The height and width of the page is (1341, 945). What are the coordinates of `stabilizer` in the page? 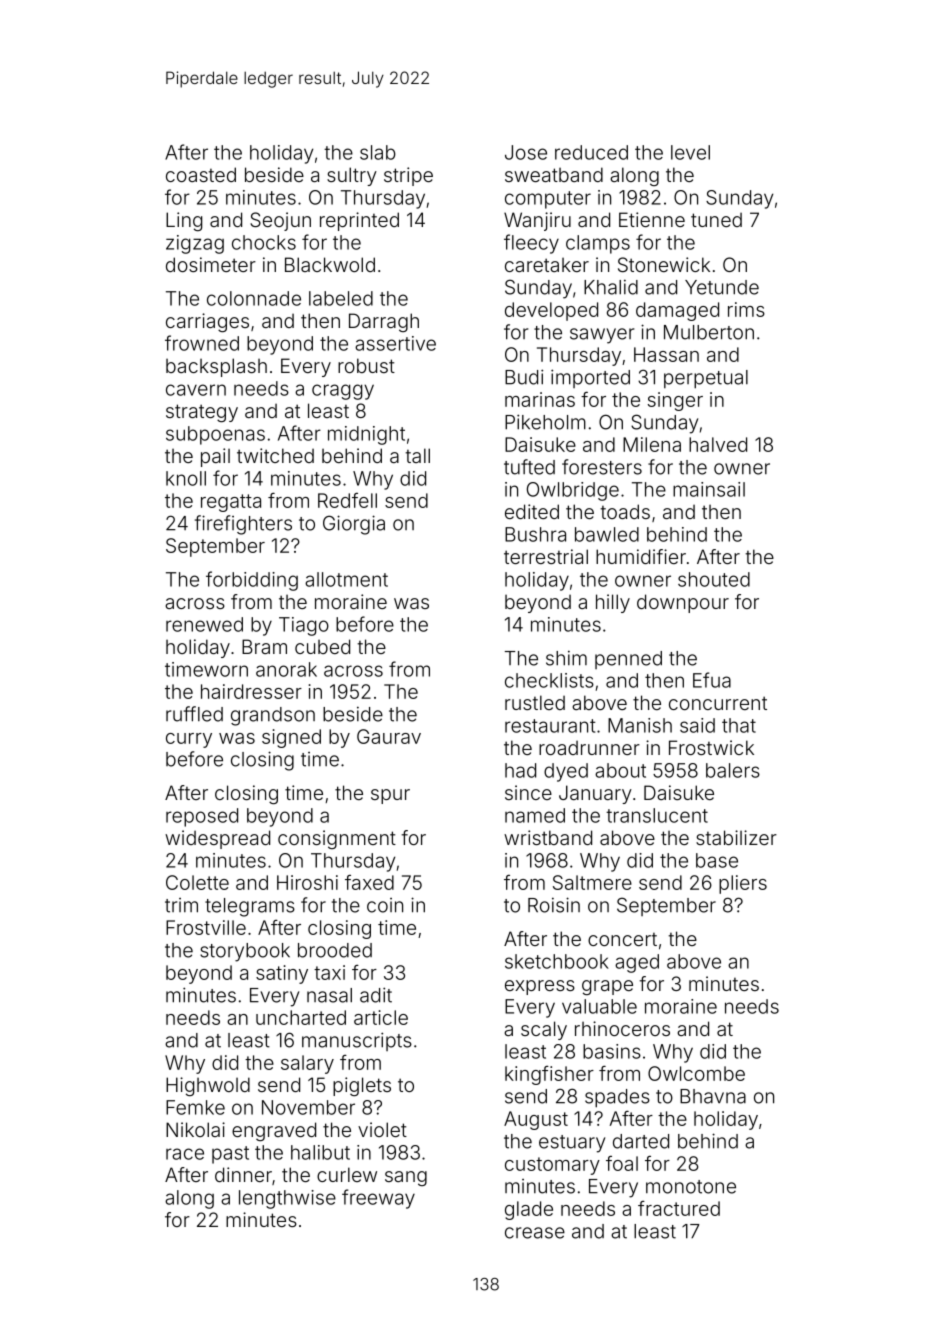 It's located at (736, 837).
